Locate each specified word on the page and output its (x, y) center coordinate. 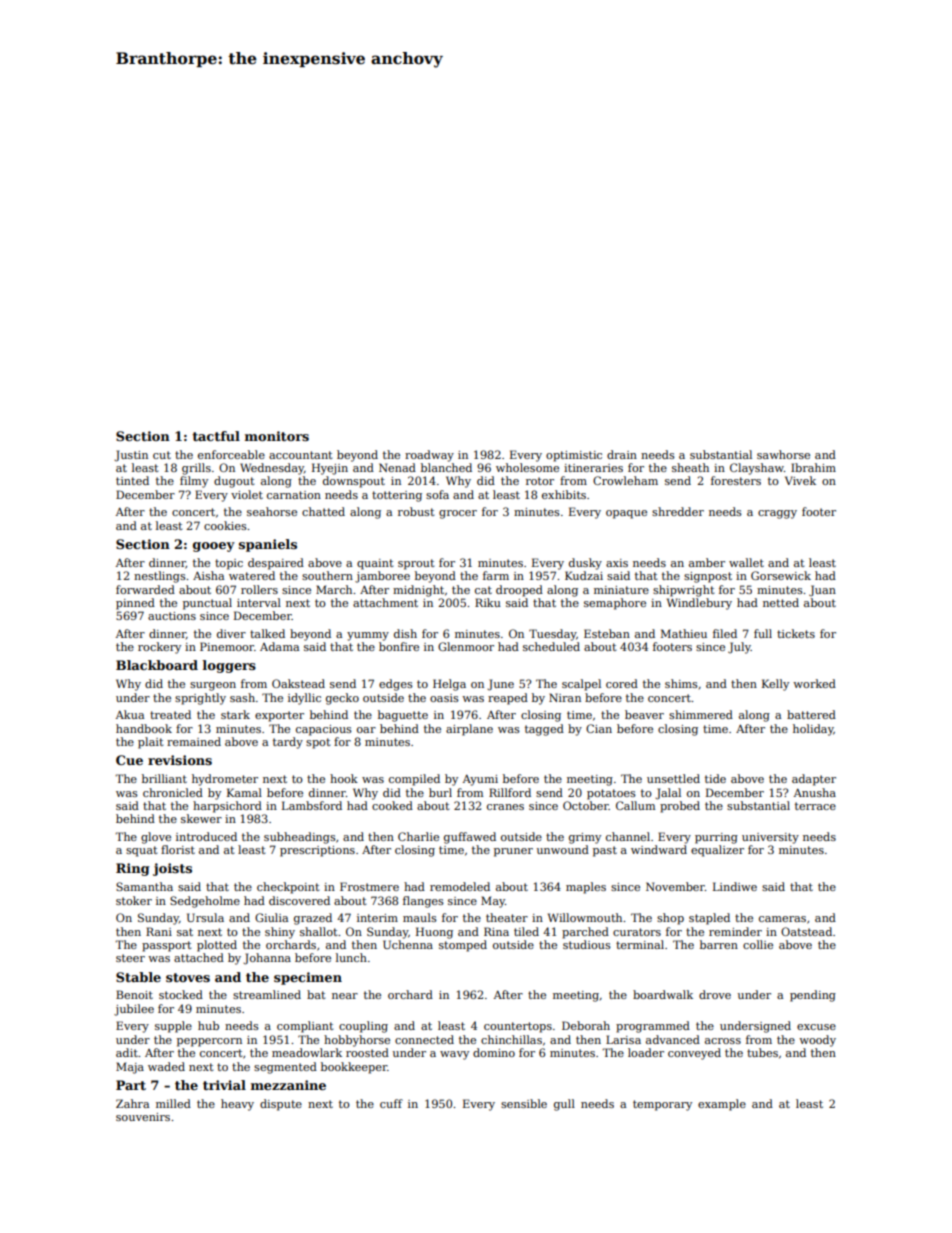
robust (416, 511)
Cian (599, 728)
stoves (188, 977)
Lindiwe (735, 886)
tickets (796, 633)
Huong (434, 933)
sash (242, 697)
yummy (368, 636)
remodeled (460, 886)
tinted (132, 480)
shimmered (701, 714)
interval (259, 602)
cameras (782, 919)
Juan (822, 591)
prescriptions (317, 851)
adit (127, 1052)
